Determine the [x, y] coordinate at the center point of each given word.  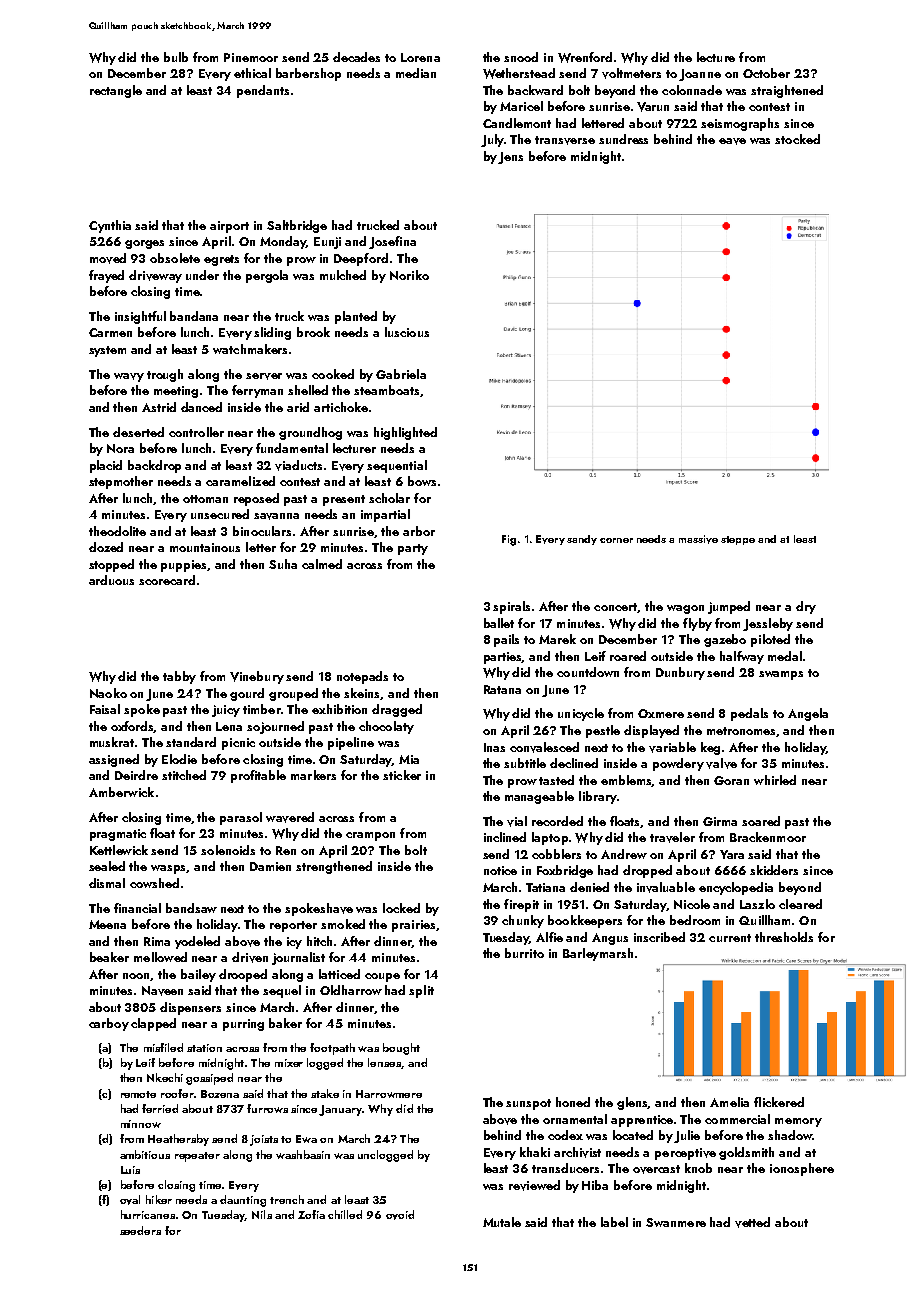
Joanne [700, 75]
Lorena [420, 57]
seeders [140, 1230]
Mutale [502, 1222]
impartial [385, 515]
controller [196, 432]
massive [698, 539]
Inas [494, 747]
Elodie [179, 759]
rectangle [116, 91]
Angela [808, 714]
